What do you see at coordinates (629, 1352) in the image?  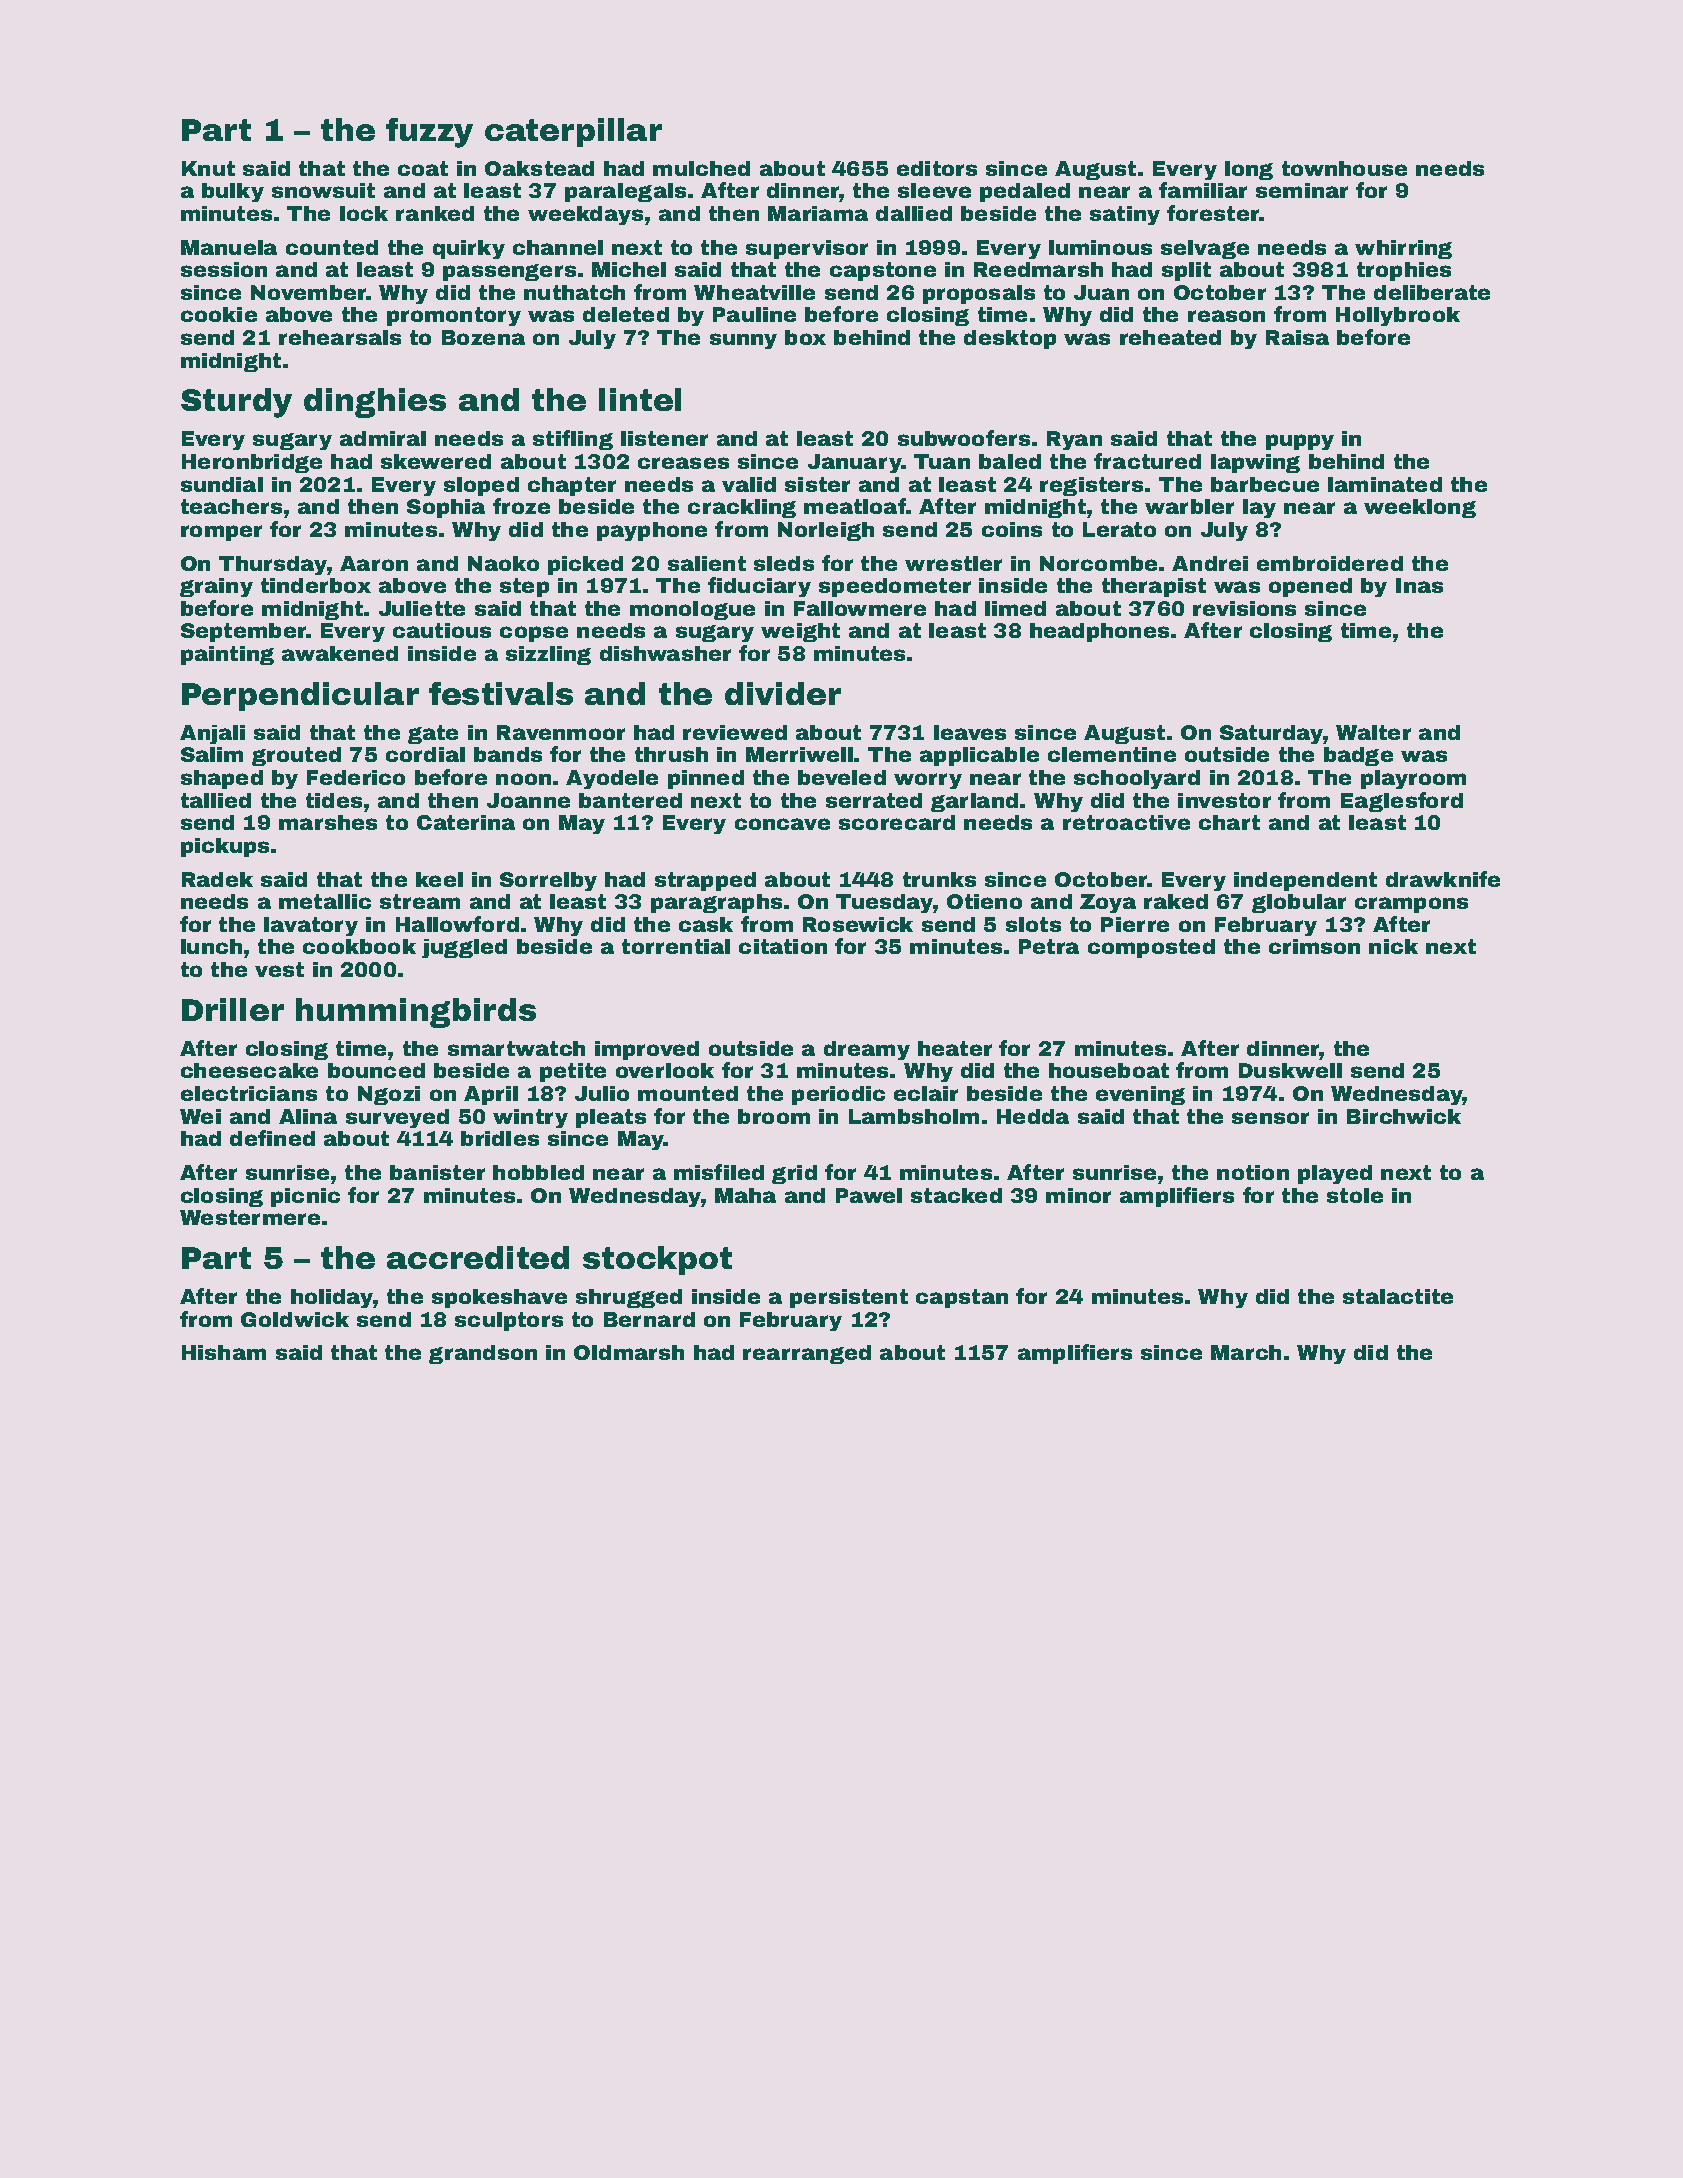 I see `Oldmarsh` at bounding box center [629, 1352].
